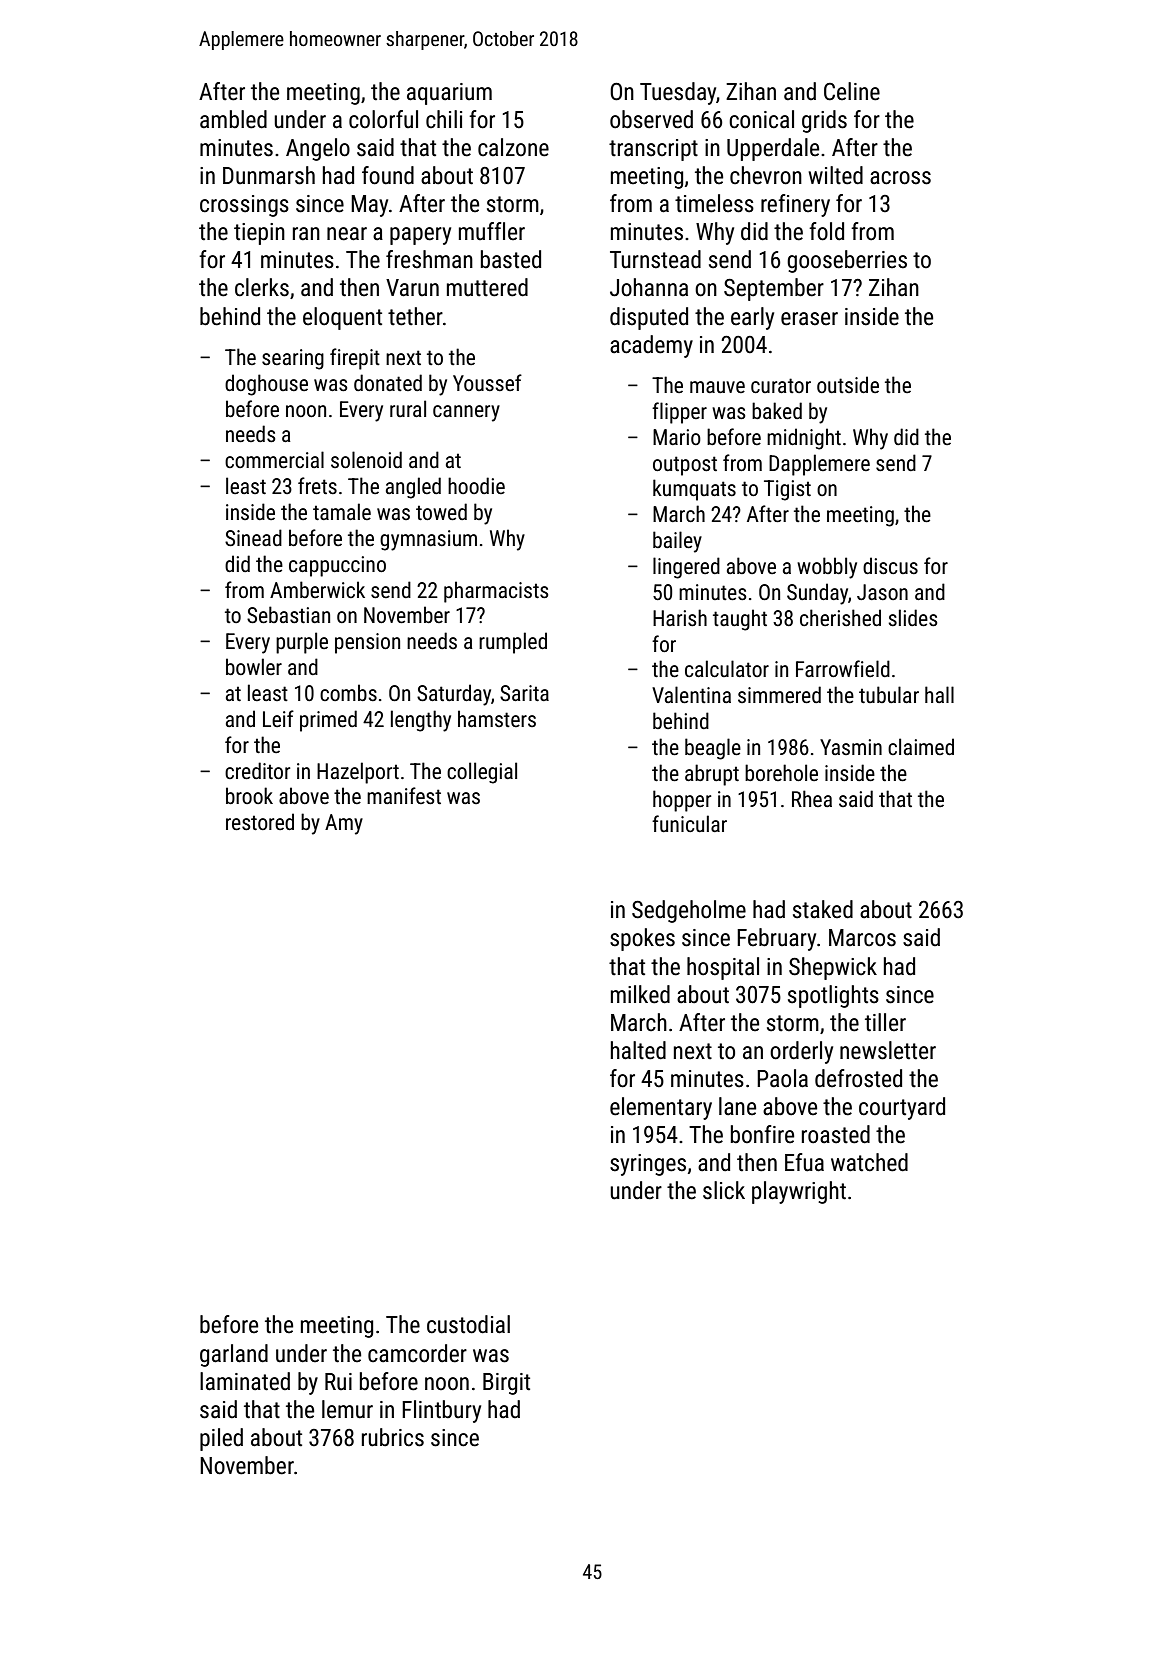 This screenshot has width=1165, height=1654. What do you see at coordinates (233, 119) in the screenshot?
I see `ambled` at bounding box center [233, 119].
